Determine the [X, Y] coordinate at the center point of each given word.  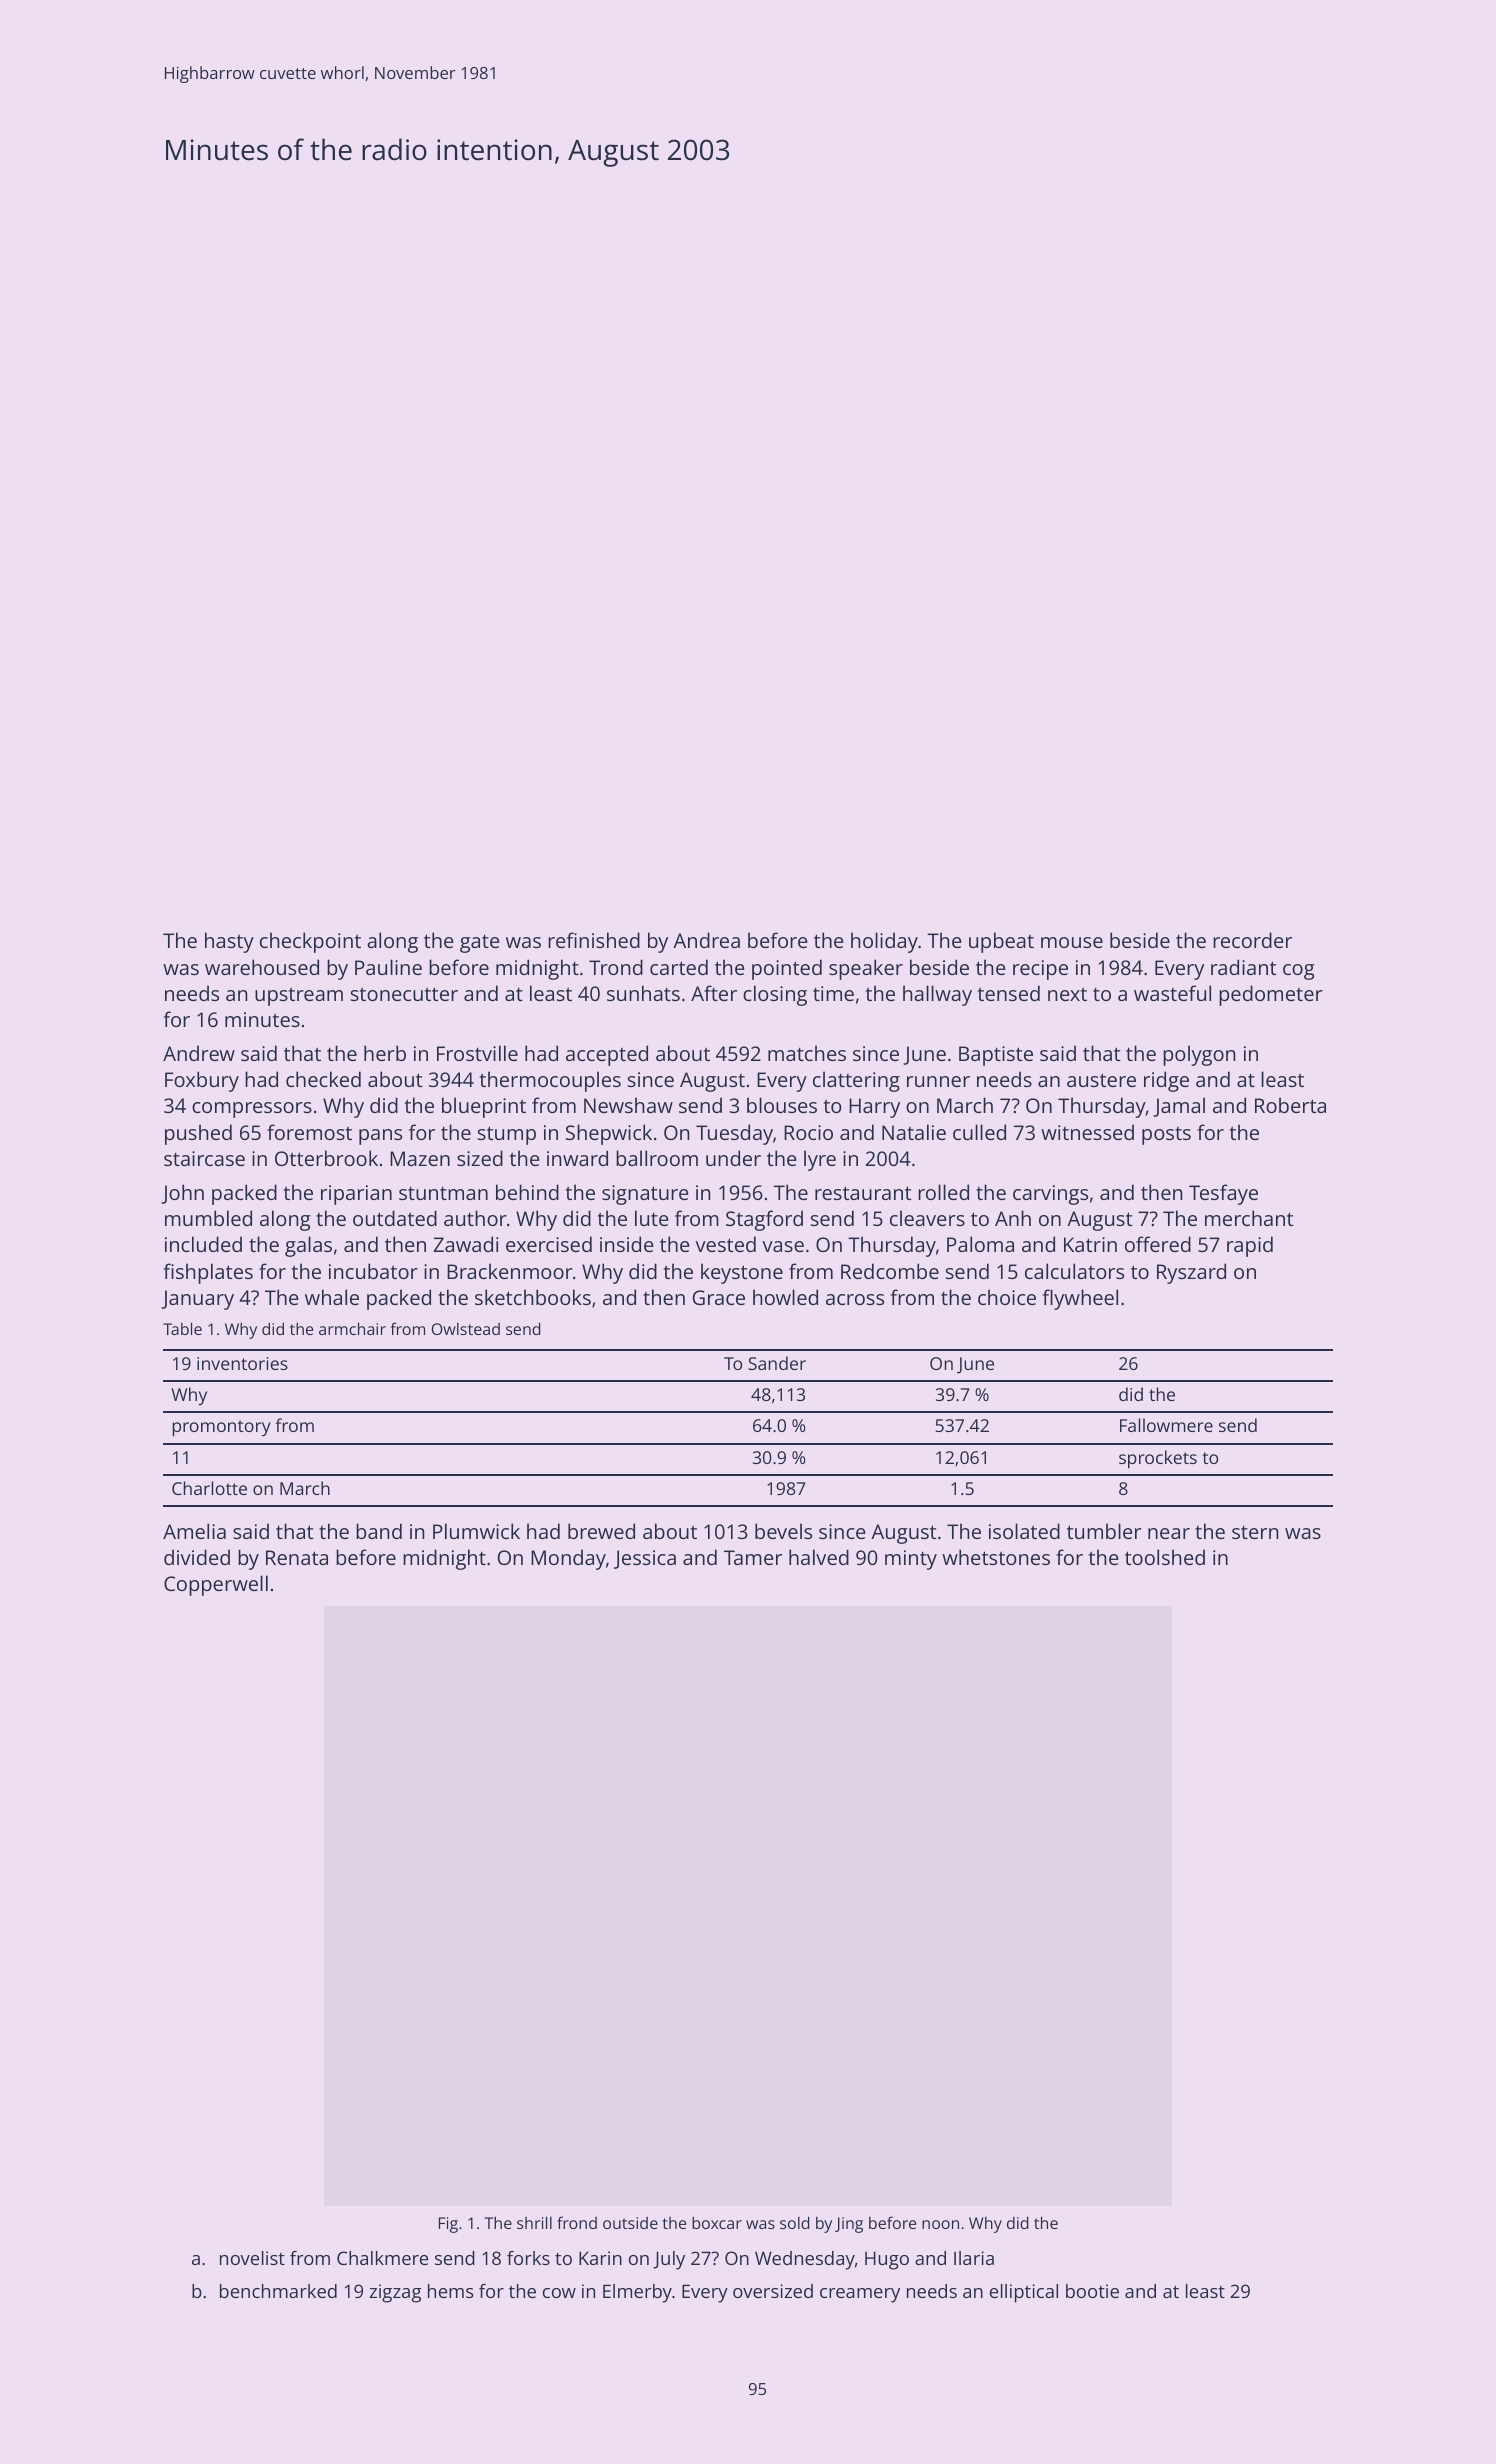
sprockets [1158, 1459]
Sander [777, 1363]
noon [940, 2224]
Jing [849, 2225]
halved [819, 1557]
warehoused [262, 967]
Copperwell [216, 1585]
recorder [1252, 940]
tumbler [1104, 1531]
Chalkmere [382, 2258]
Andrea [706, 940]
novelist [252, 2258]
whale [332, 1297]
